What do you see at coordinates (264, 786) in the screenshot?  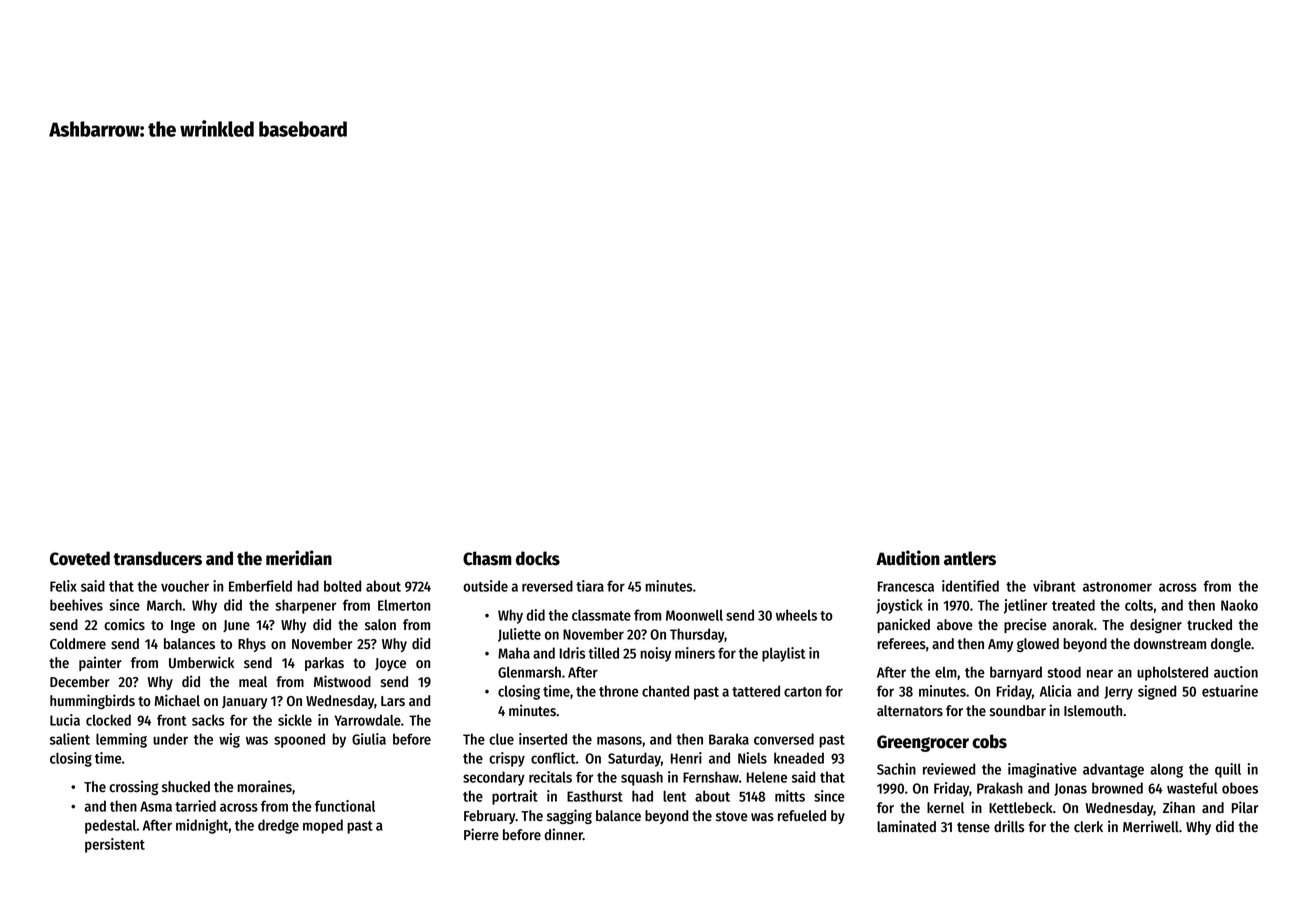 I see `moraines` at bounding box center [264, 786].
